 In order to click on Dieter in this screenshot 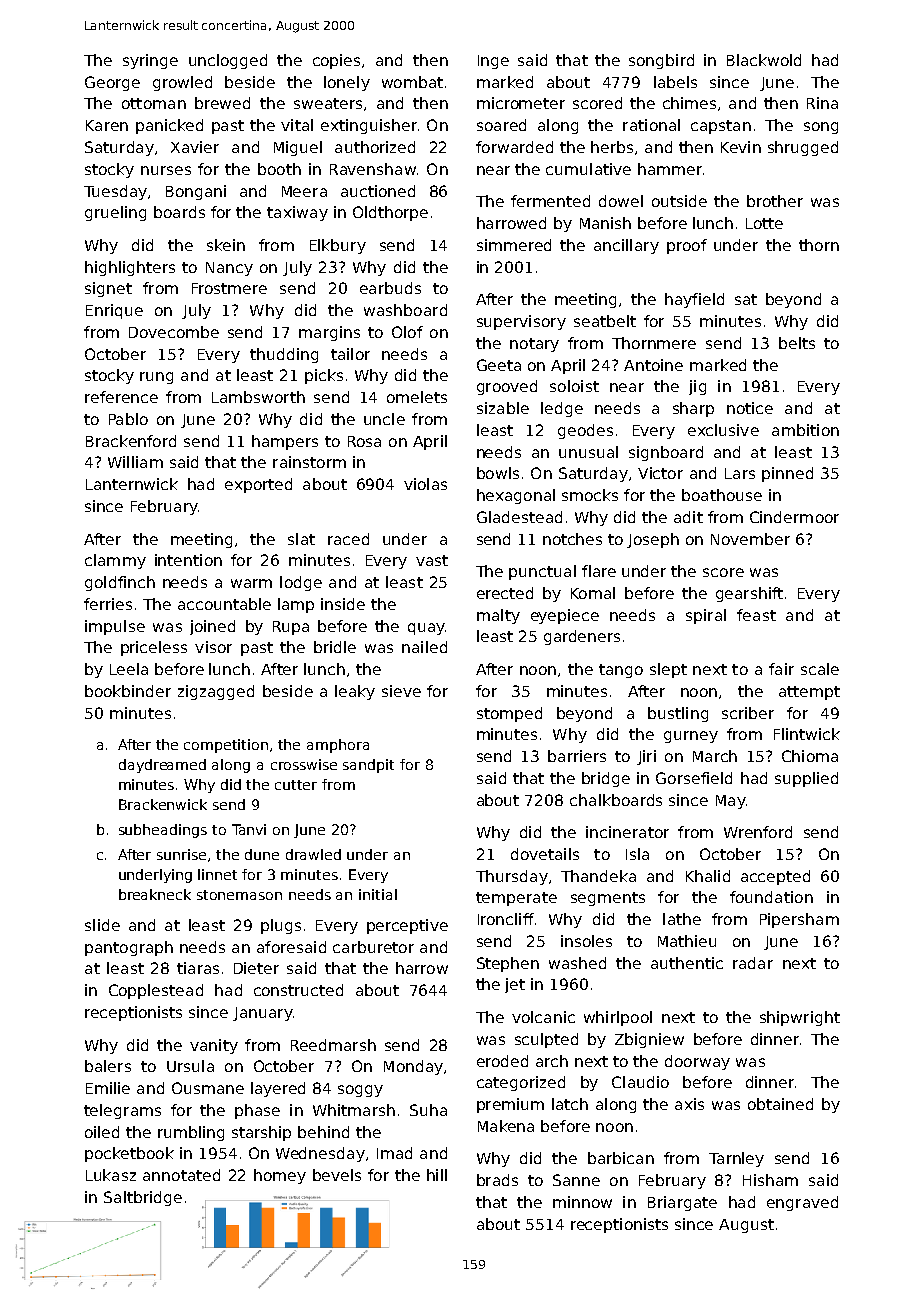, I will do `click(256, 968)`.
